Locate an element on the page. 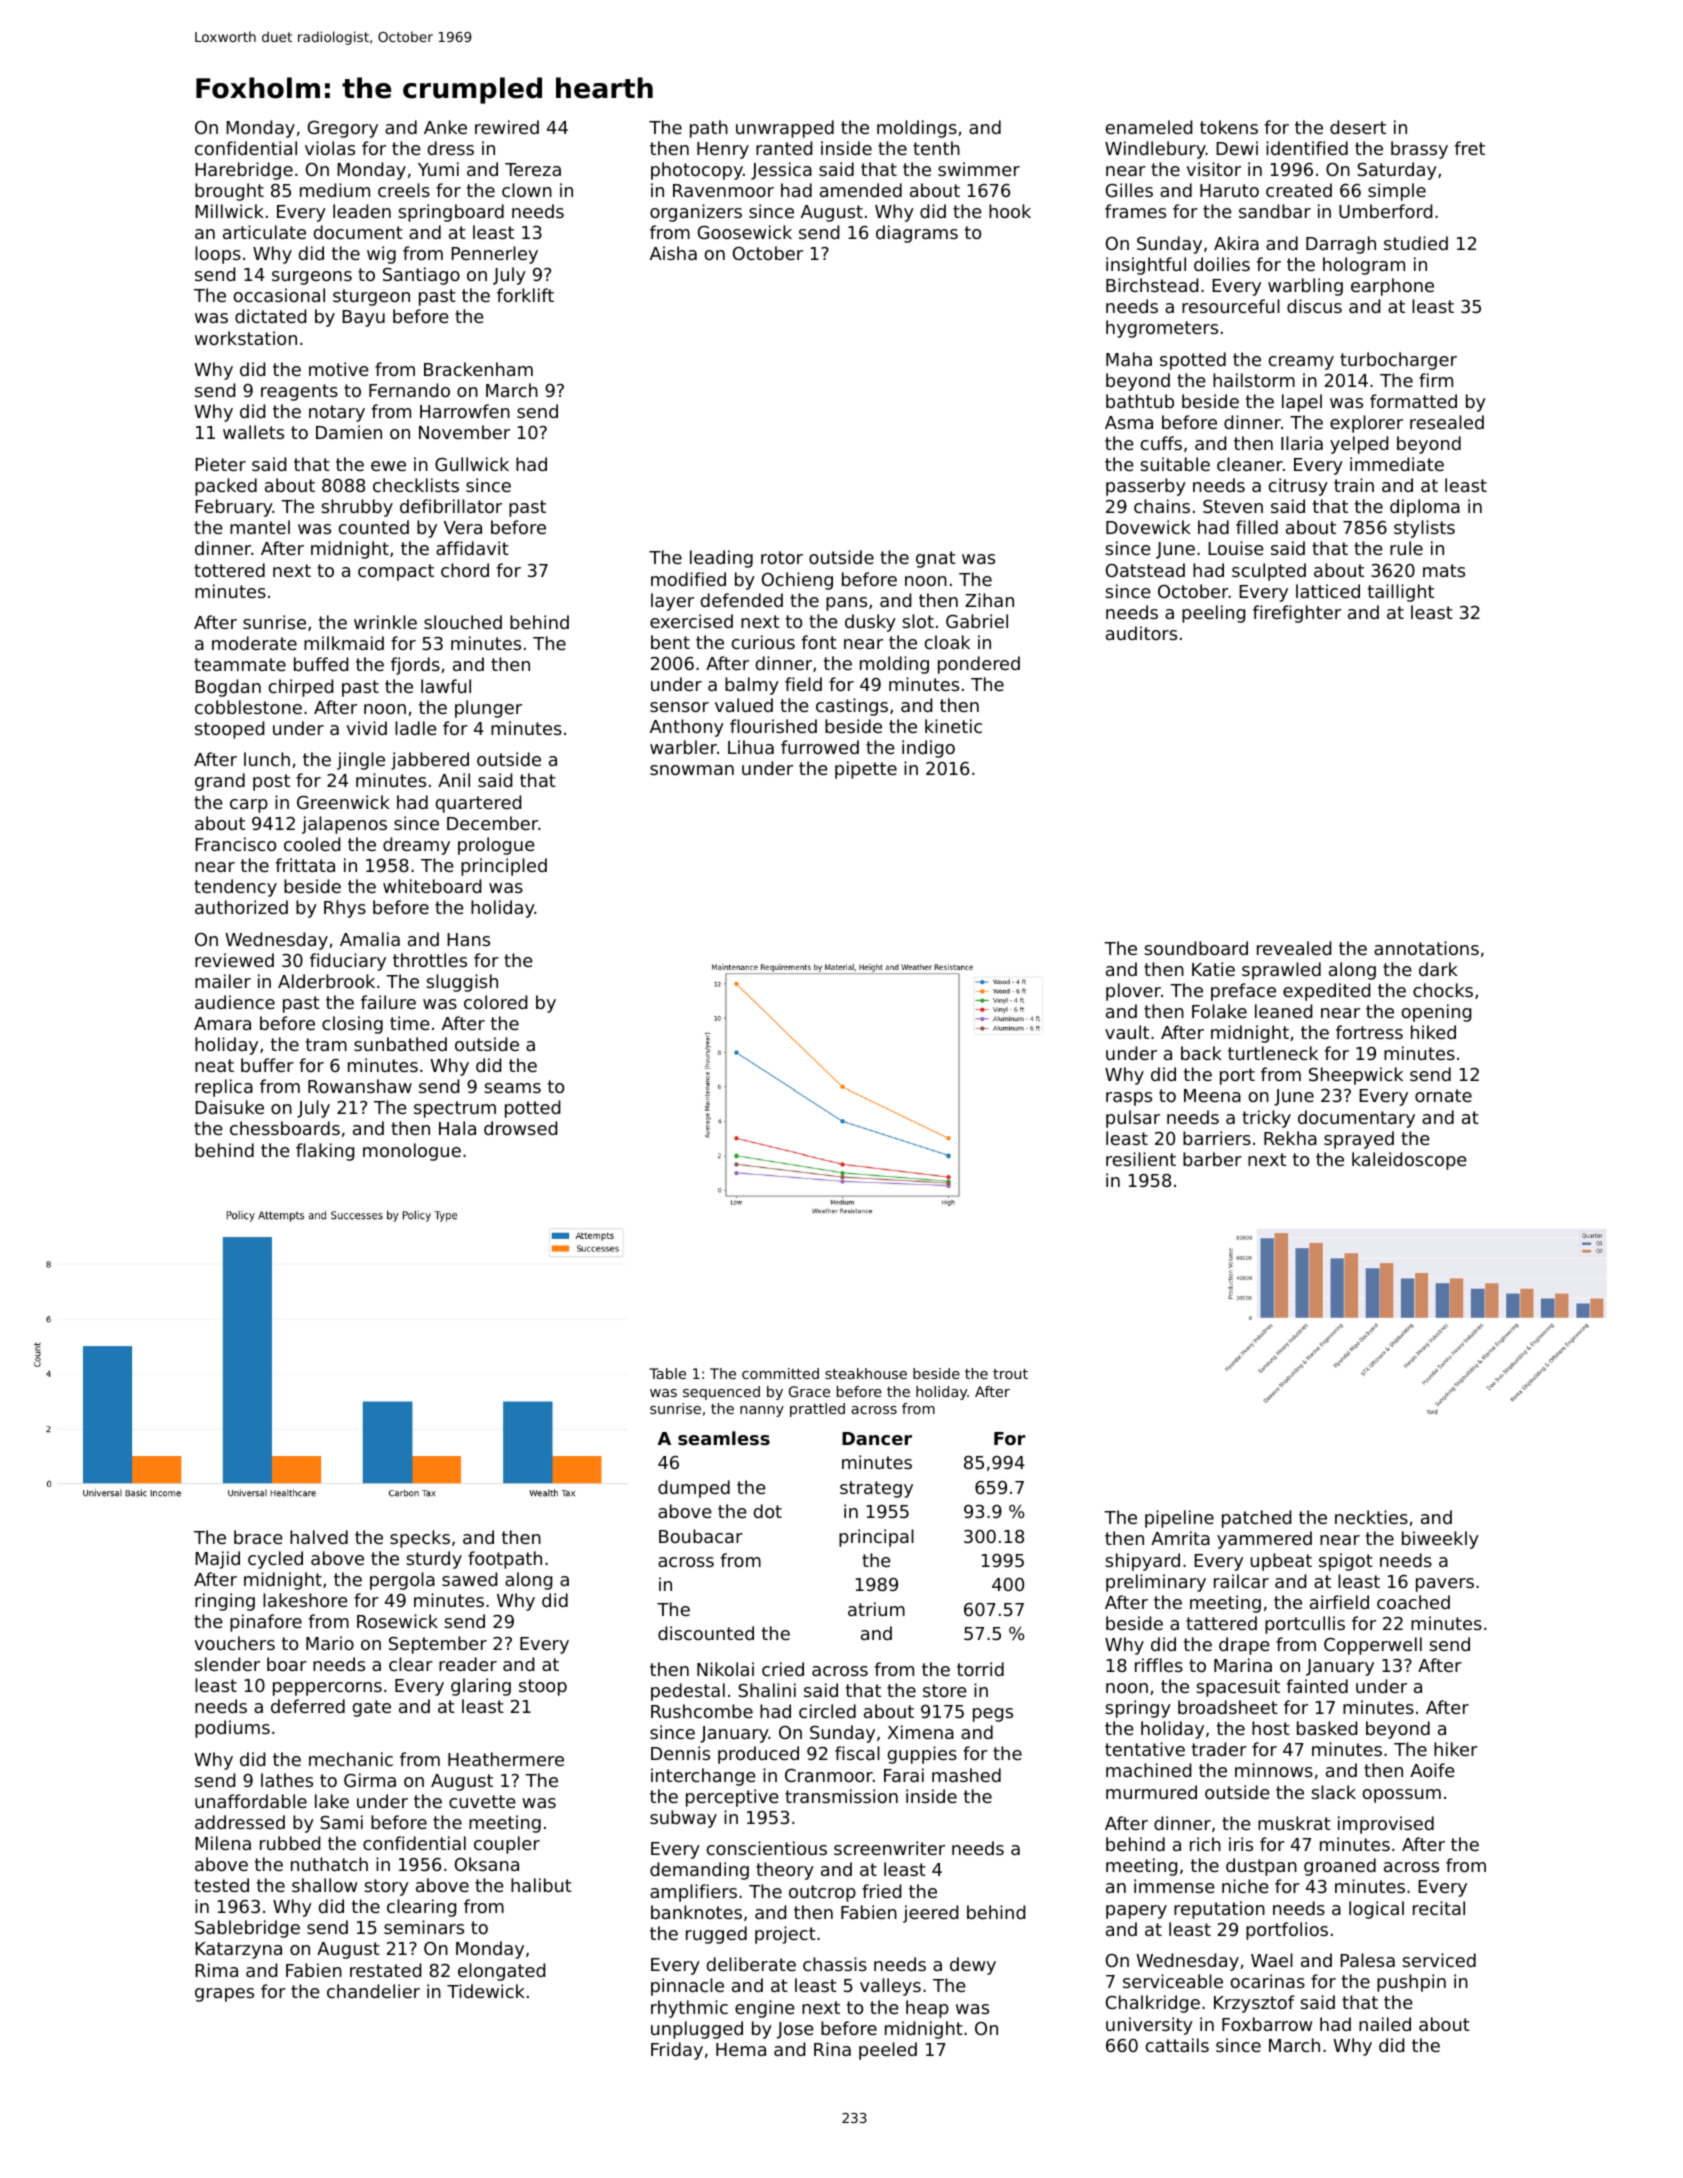  hiker is located at coordinates (1456, 1749).
